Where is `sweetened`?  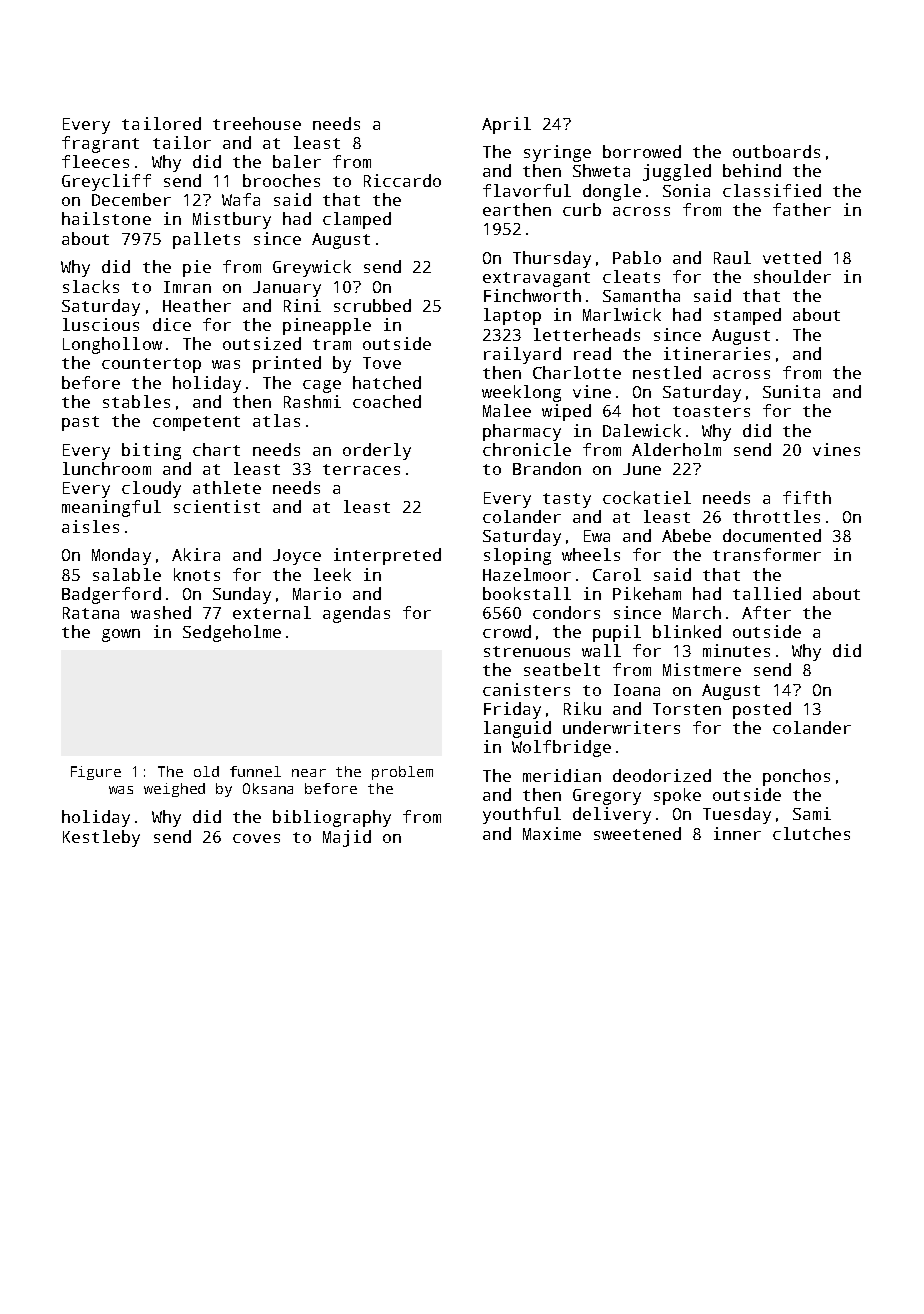
sweetened is located at coordinates (637, 833).
